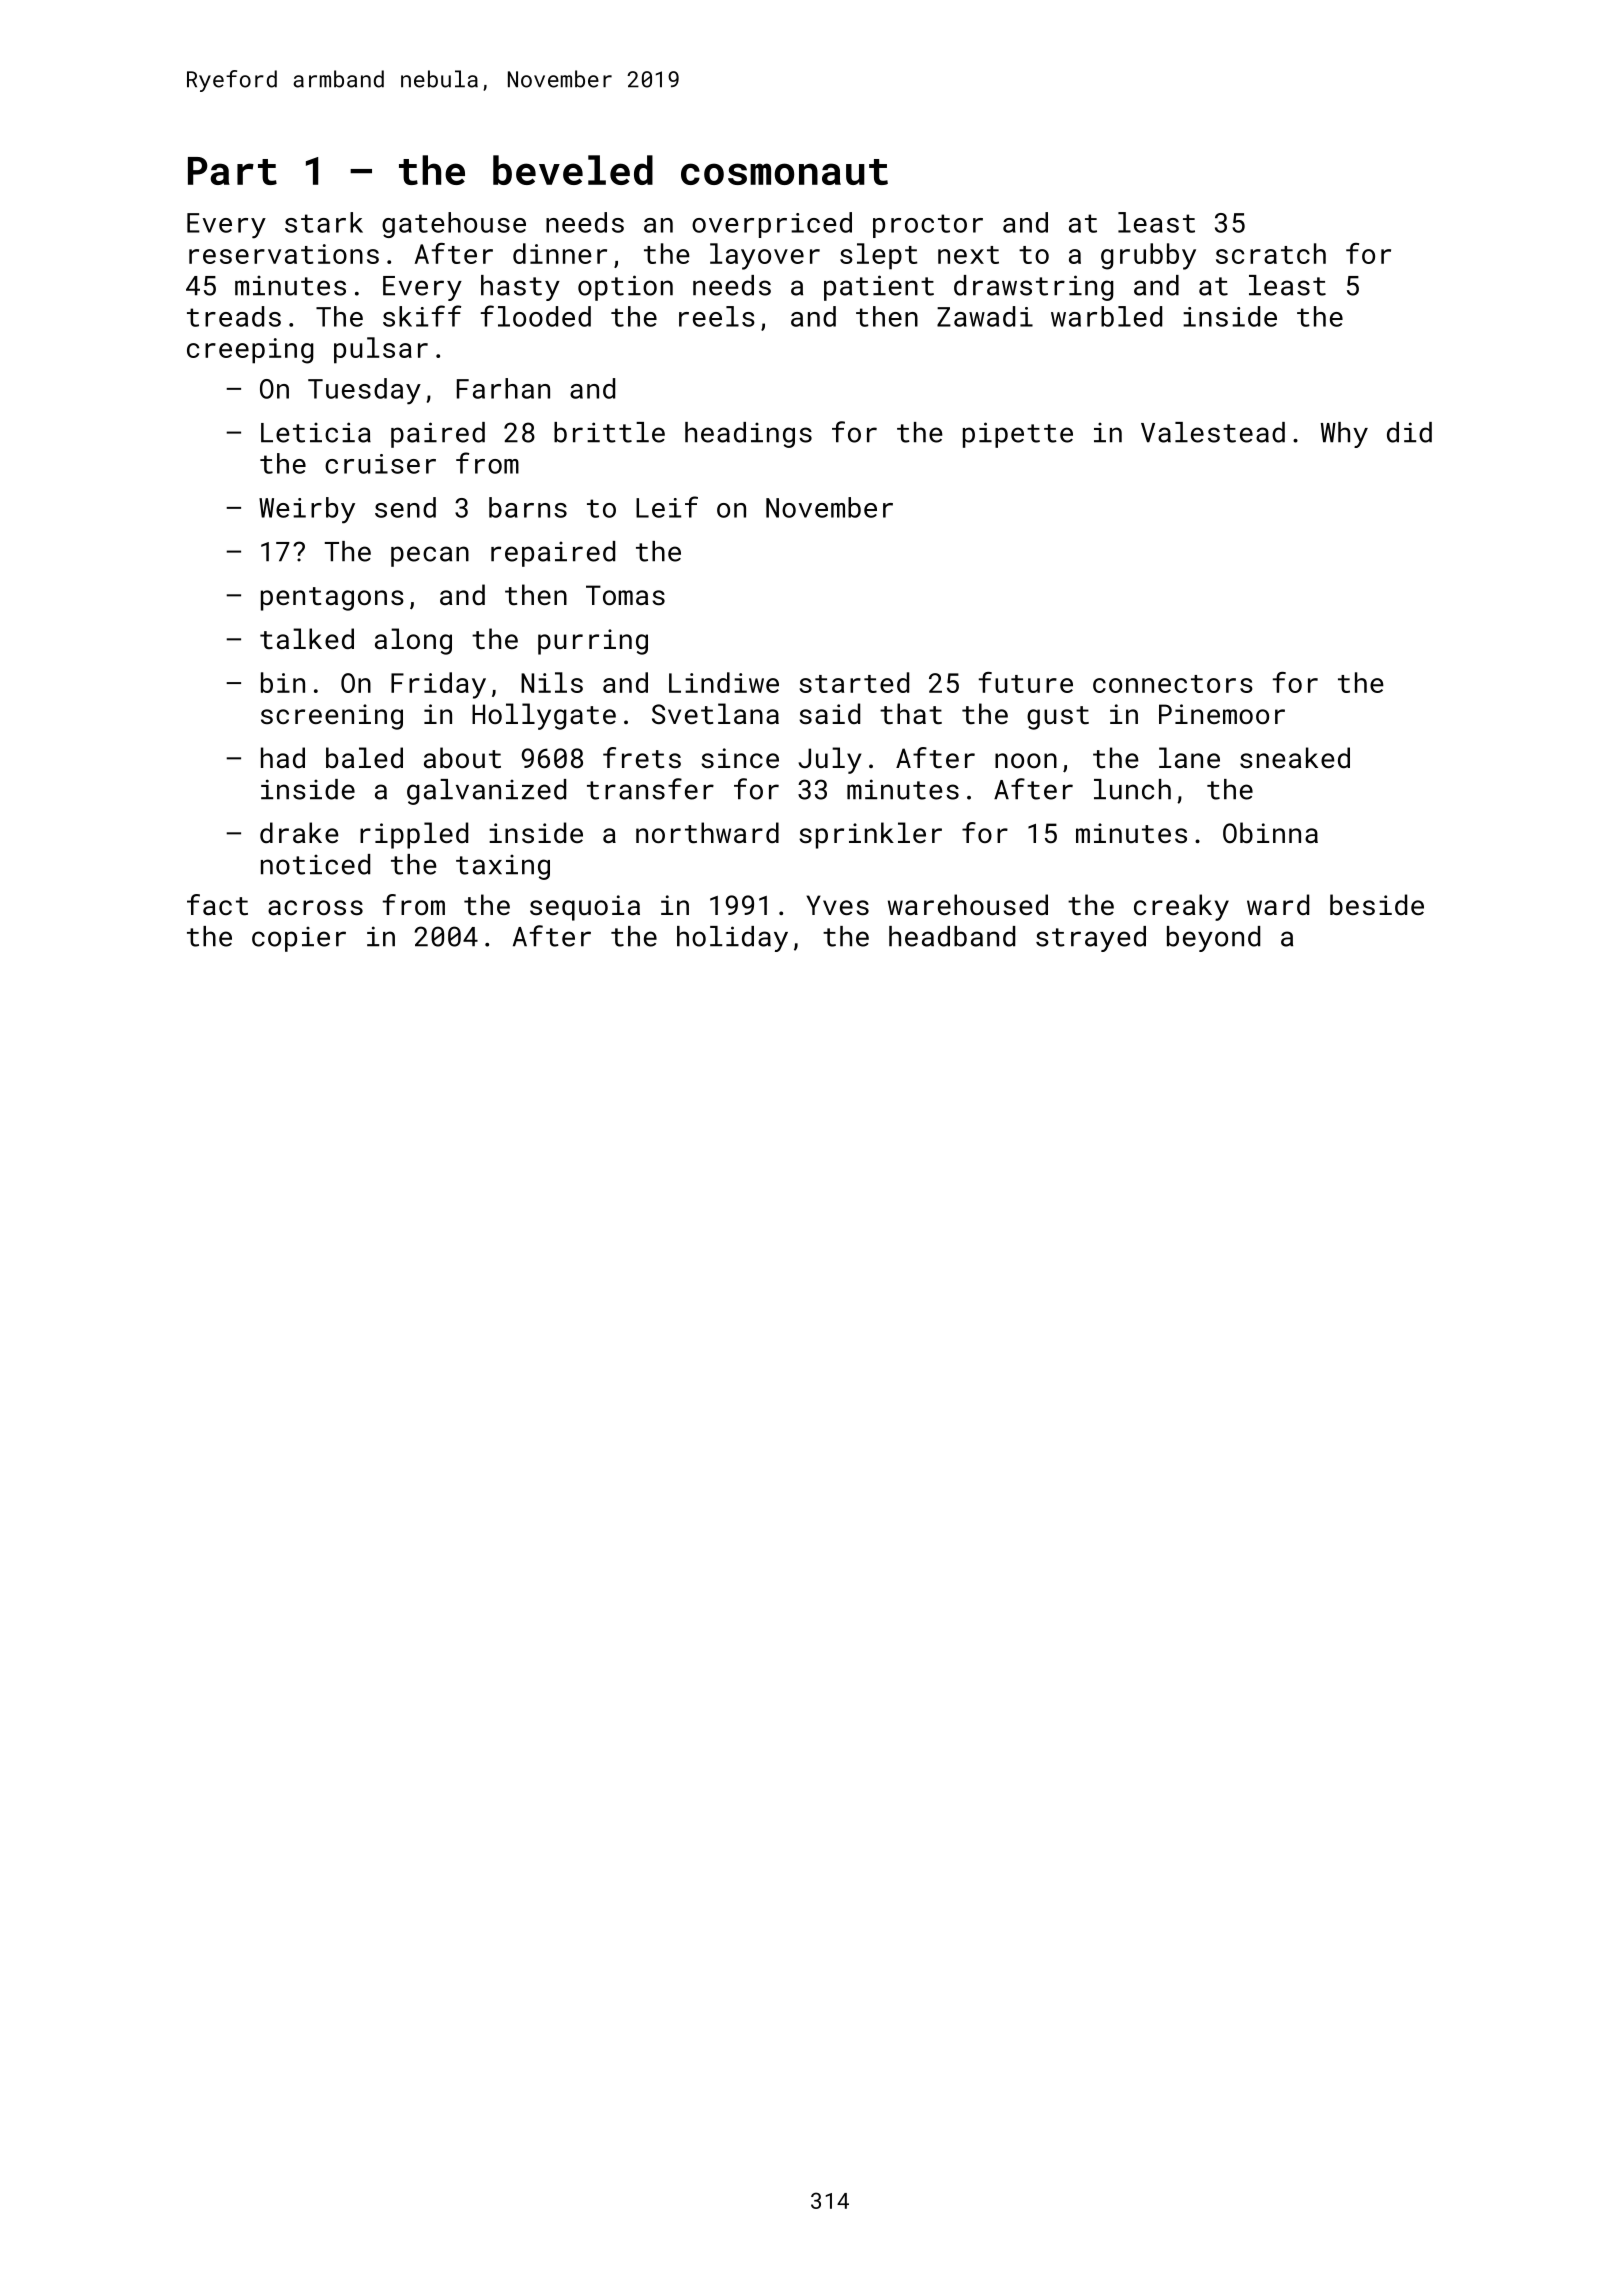 The width and height of the screenshot is (1620, 2292). I want to click on did, so click(1409, 432).
